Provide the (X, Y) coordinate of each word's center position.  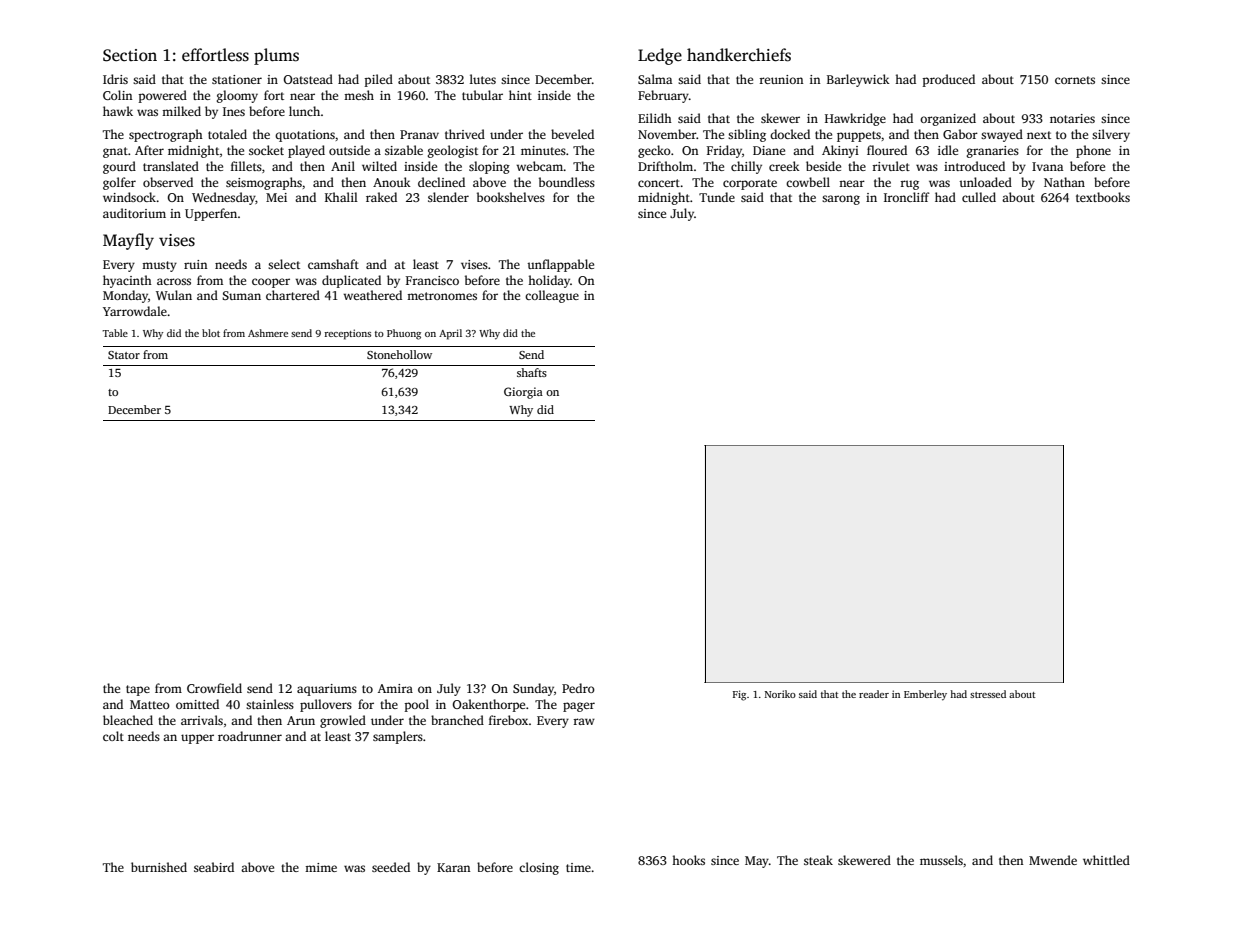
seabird (214, 867)
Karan (453, 867)
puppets (859, 136)
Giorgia (523, 393)
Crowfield (214, 688)
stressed (988, 694)
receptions (347, 334)
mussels (941, 860)
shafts (532, 372)
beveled (572, 134)
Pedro (578, 688)
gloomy (237, 96)
